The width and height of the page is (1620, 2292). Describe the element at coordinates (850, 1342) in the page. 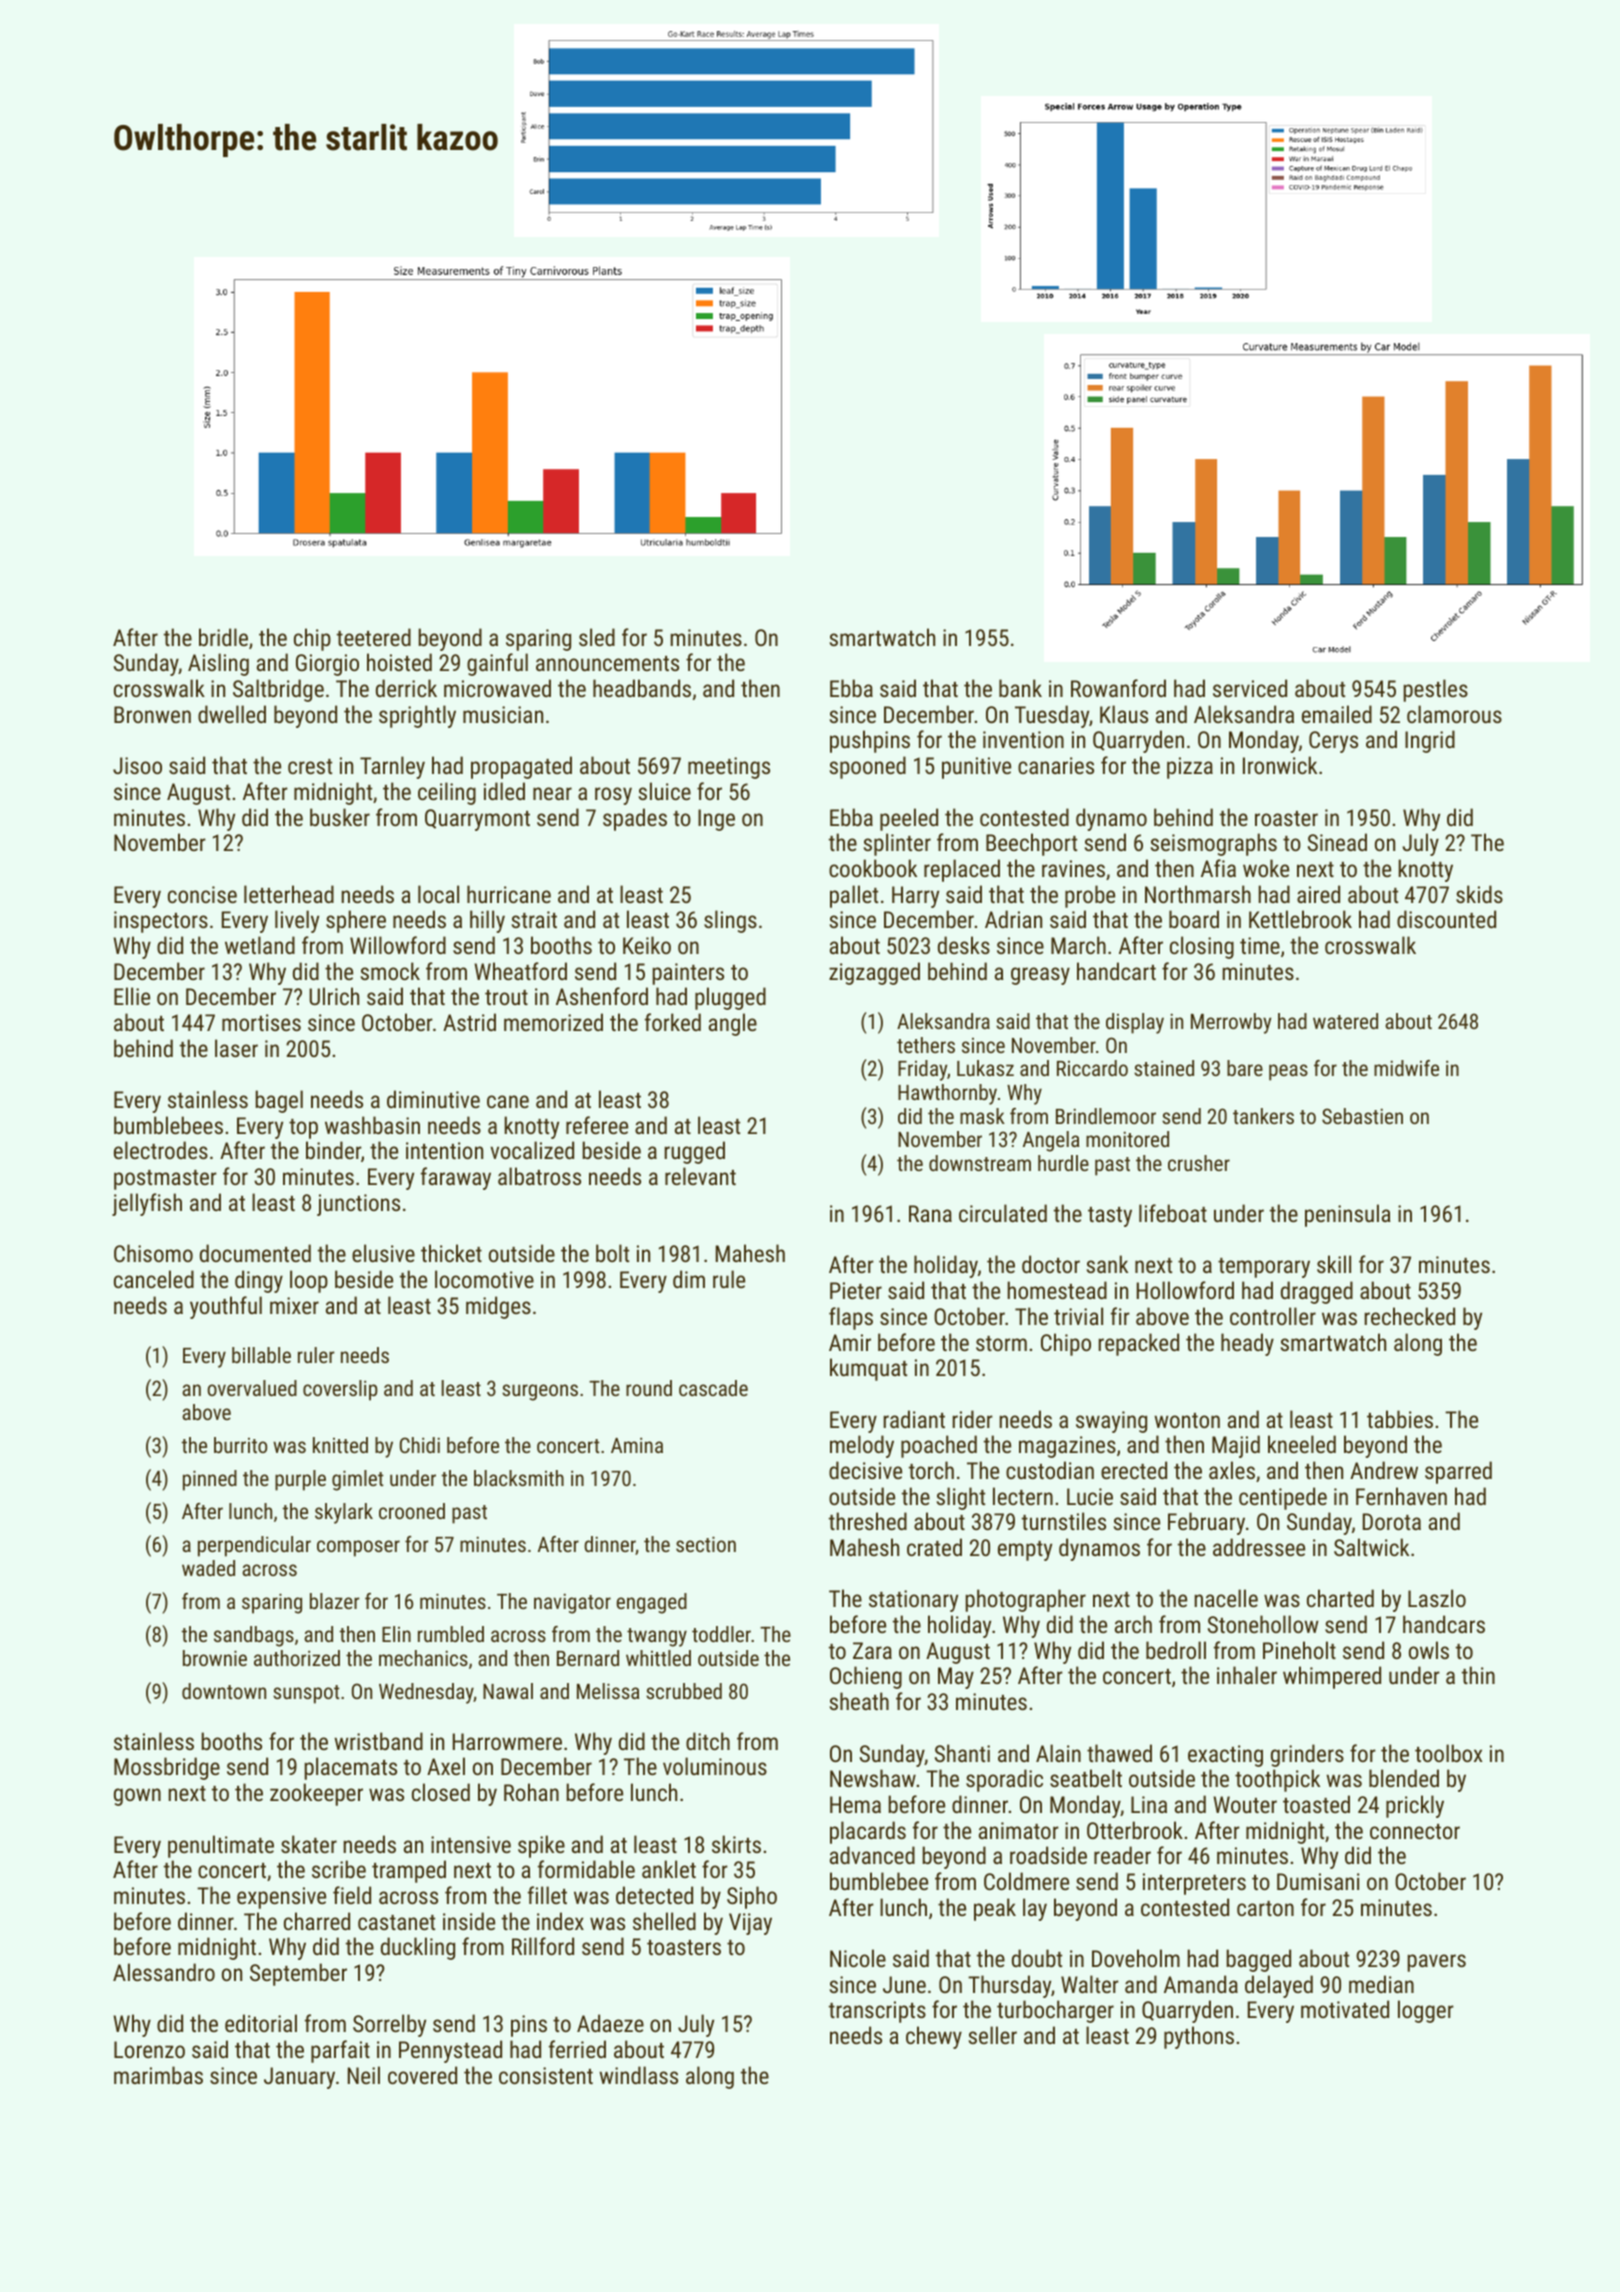

I see `Amir` at that location.
